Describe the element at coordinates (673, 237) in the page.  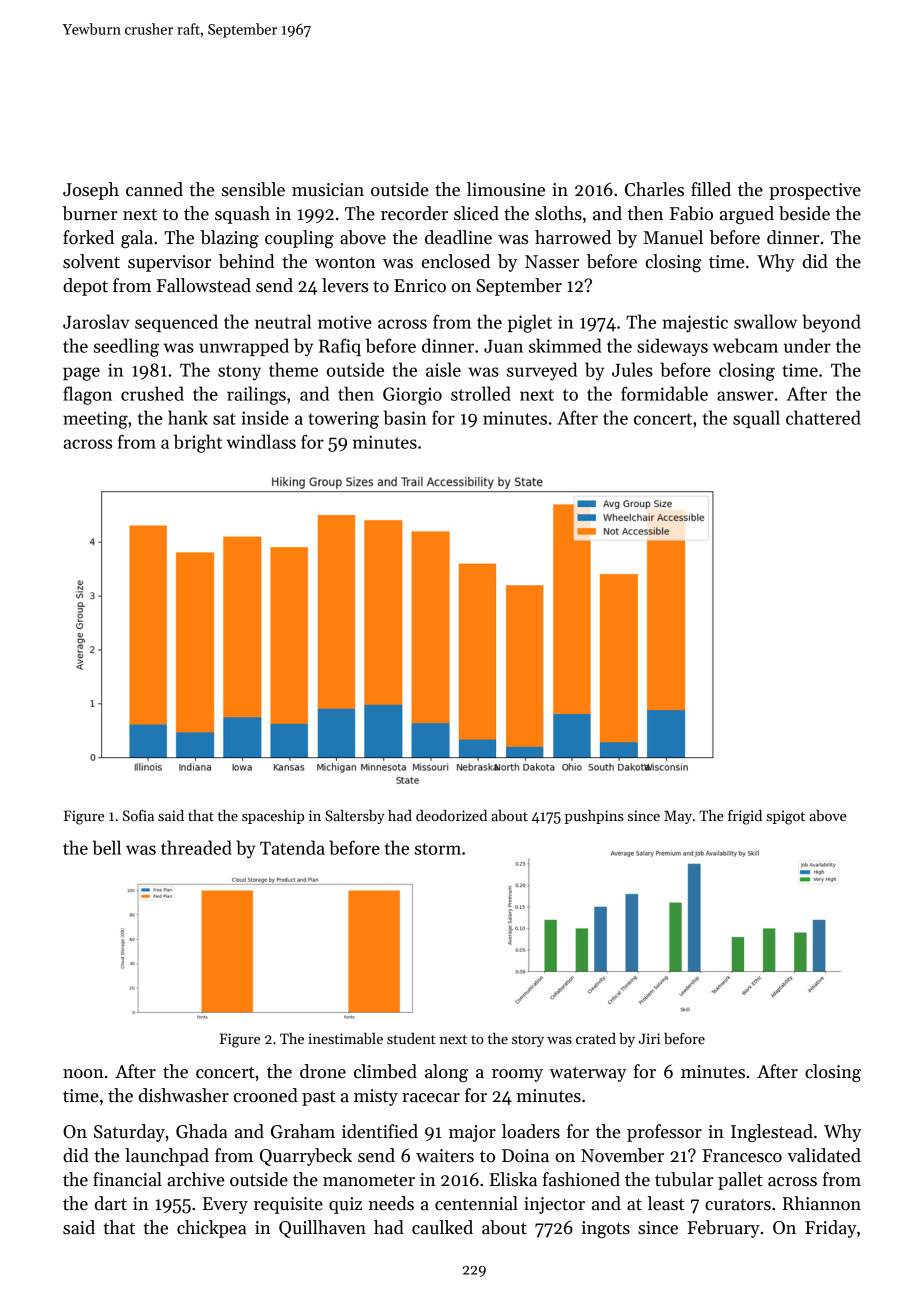
I see `Manuel` at that location.
